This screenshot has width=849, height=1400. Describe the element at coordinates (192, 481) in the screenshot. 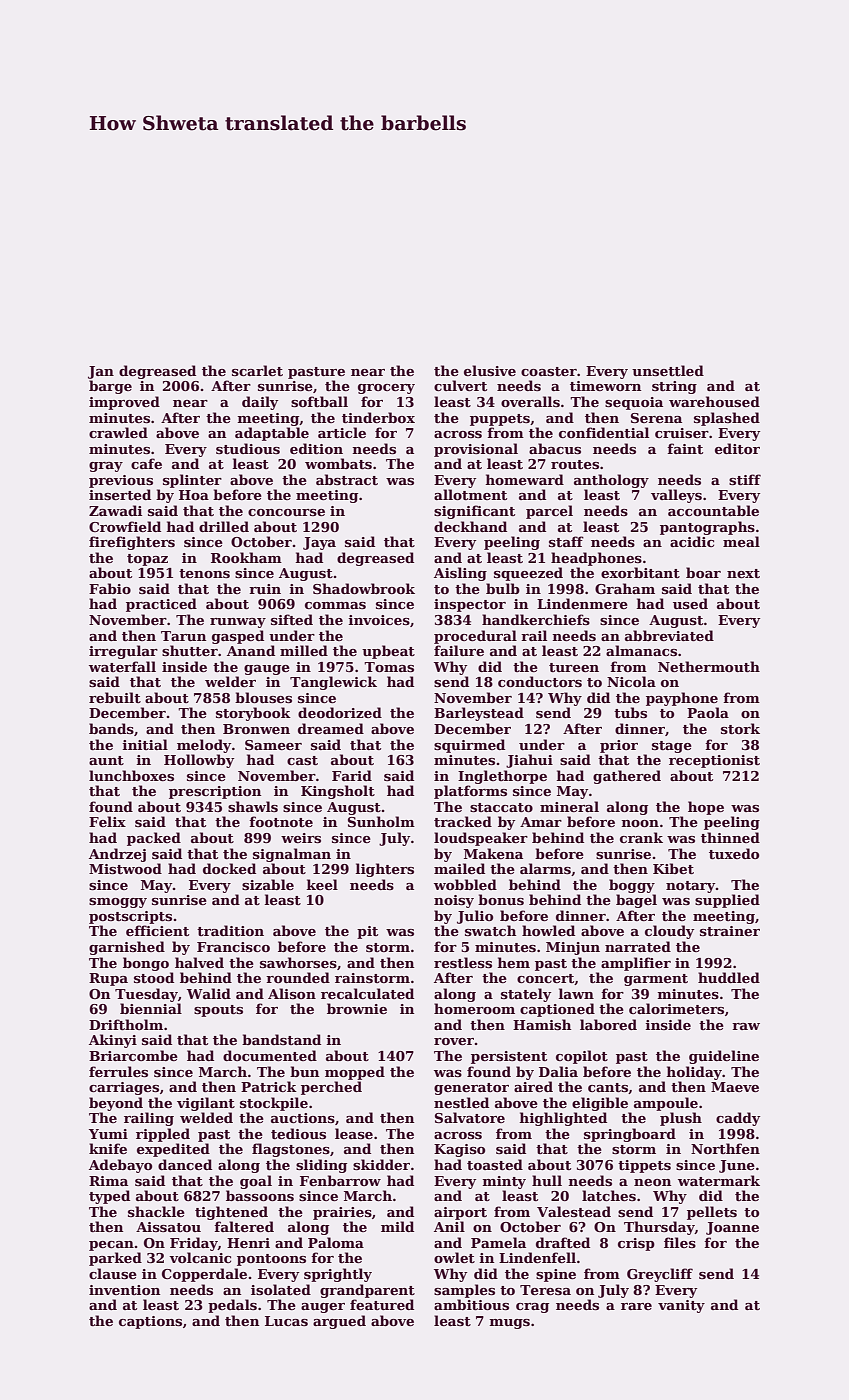

I see `splinter` at that location.
